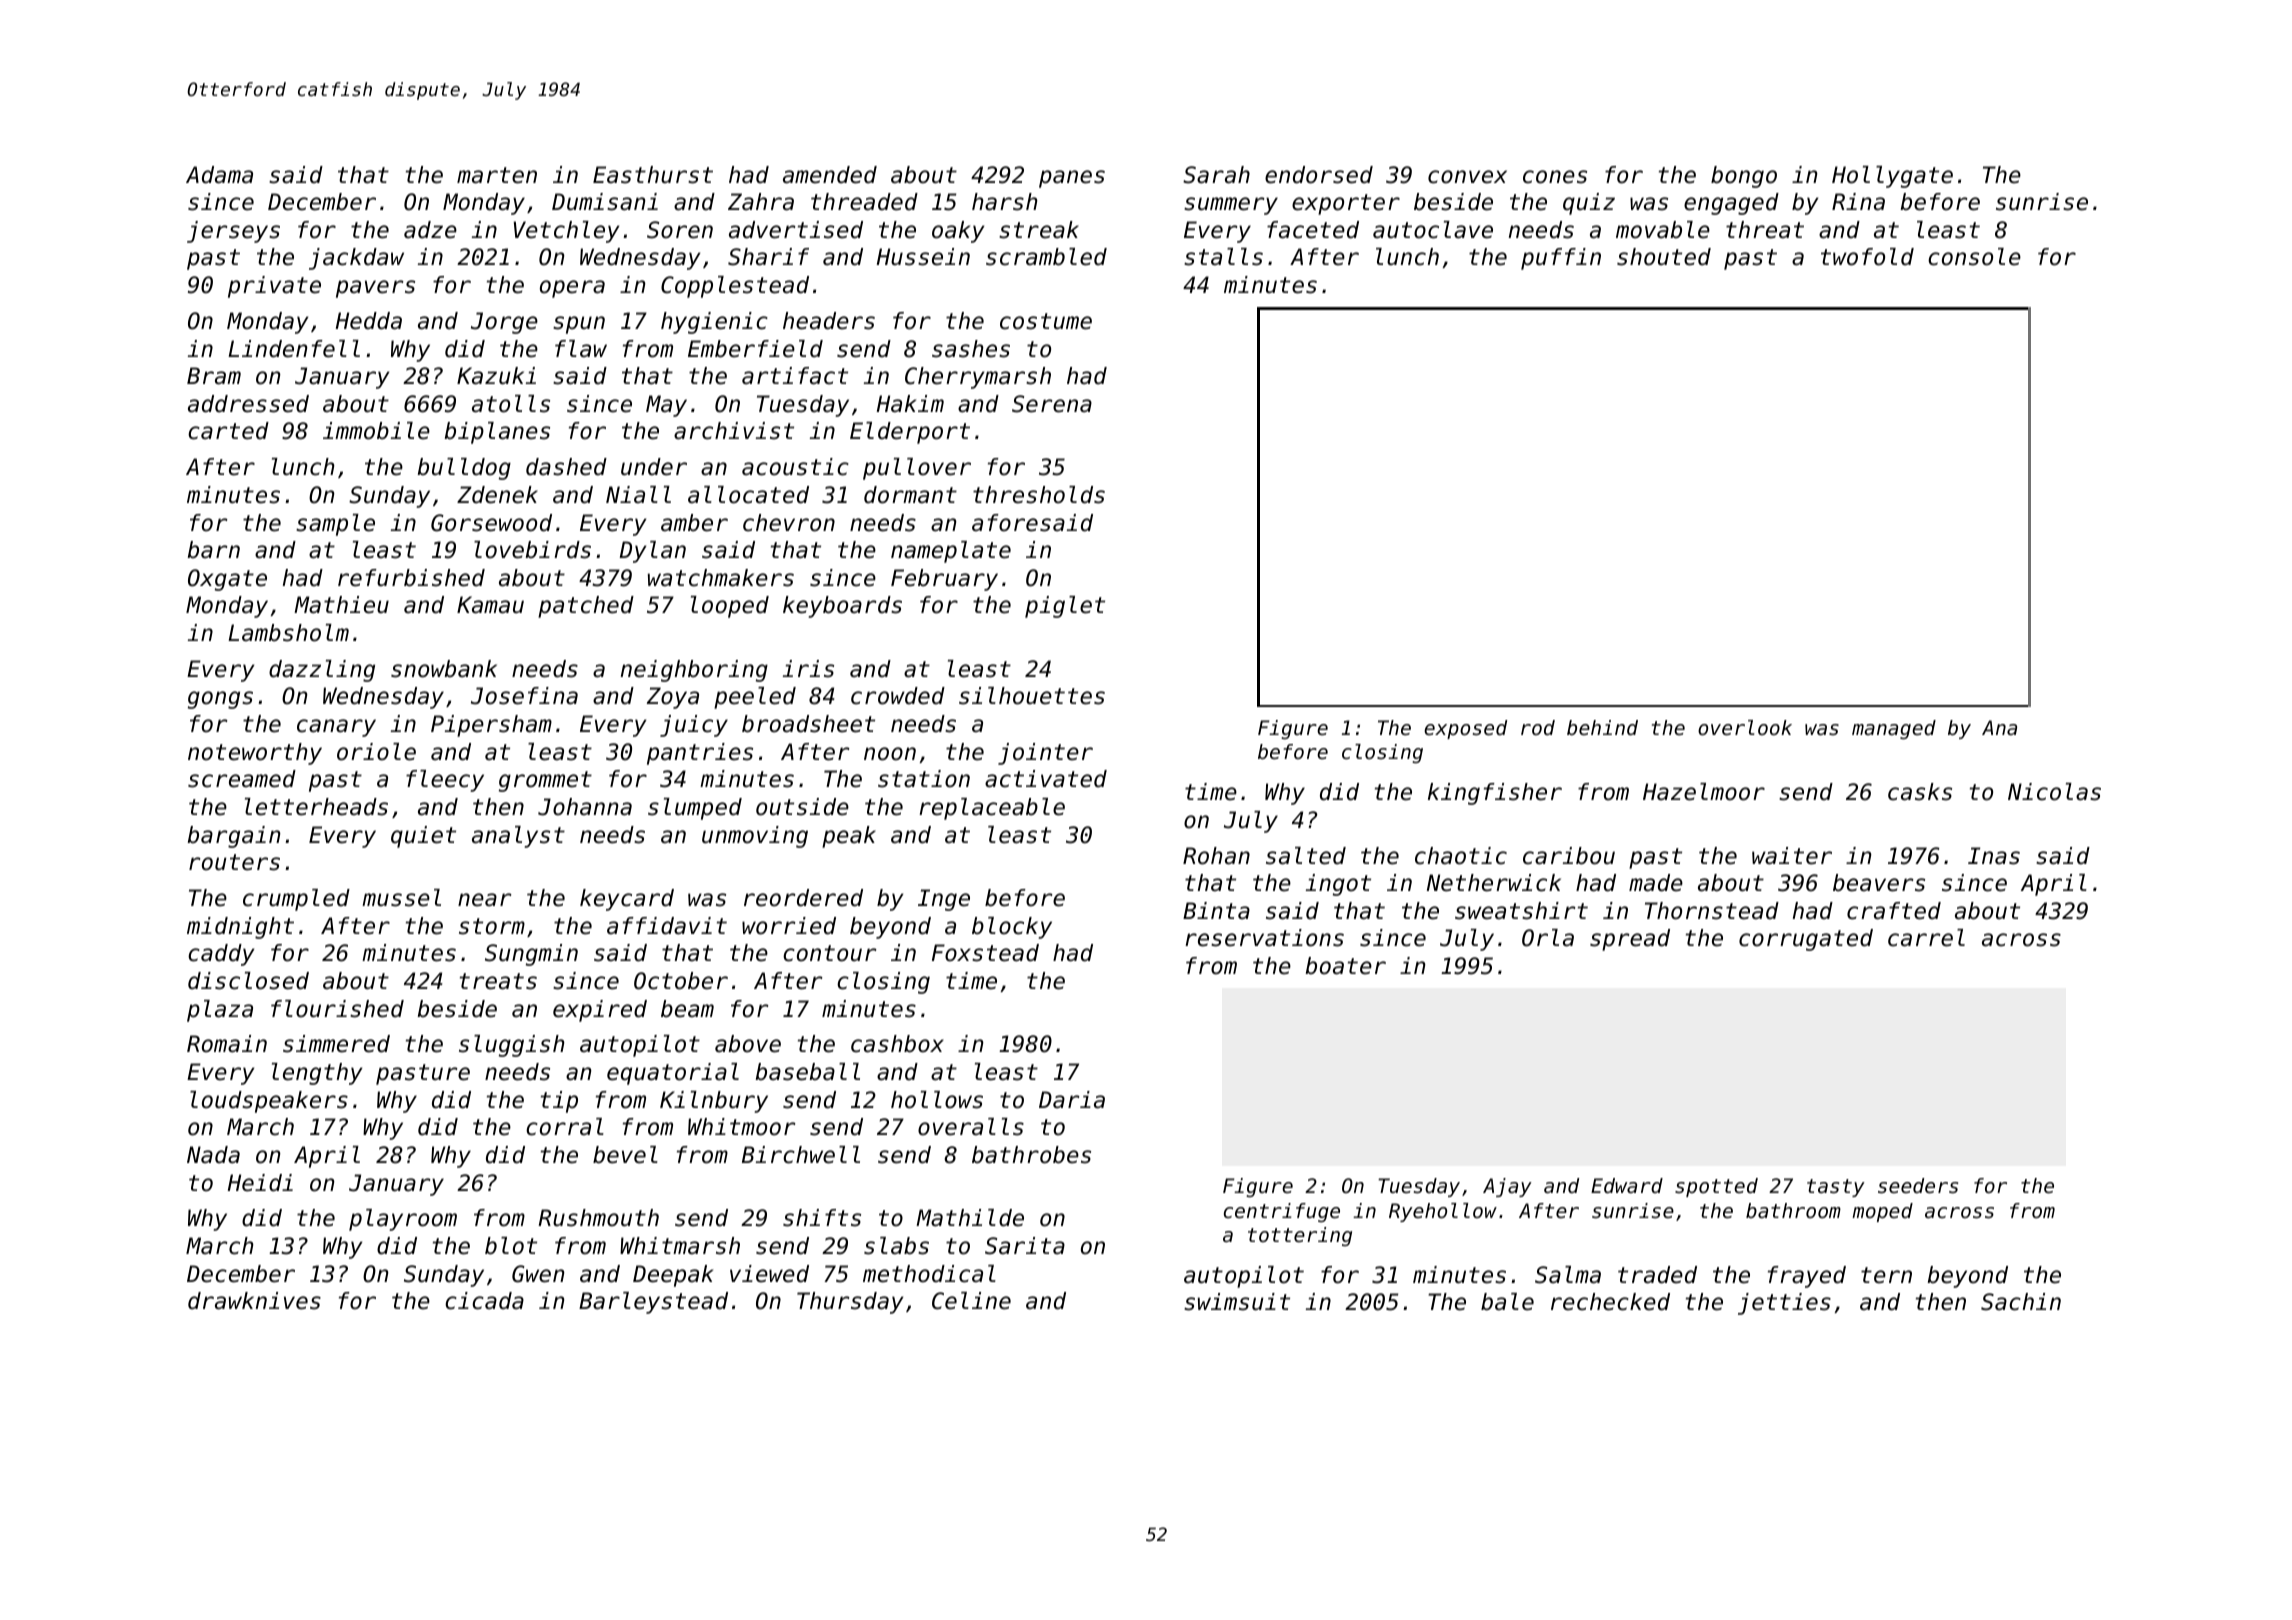 The height and width of the screenshot is (1620, 2292). Describe the element at coordinates (1664, 257) in the screenshot. I see `shouted` at that location.
